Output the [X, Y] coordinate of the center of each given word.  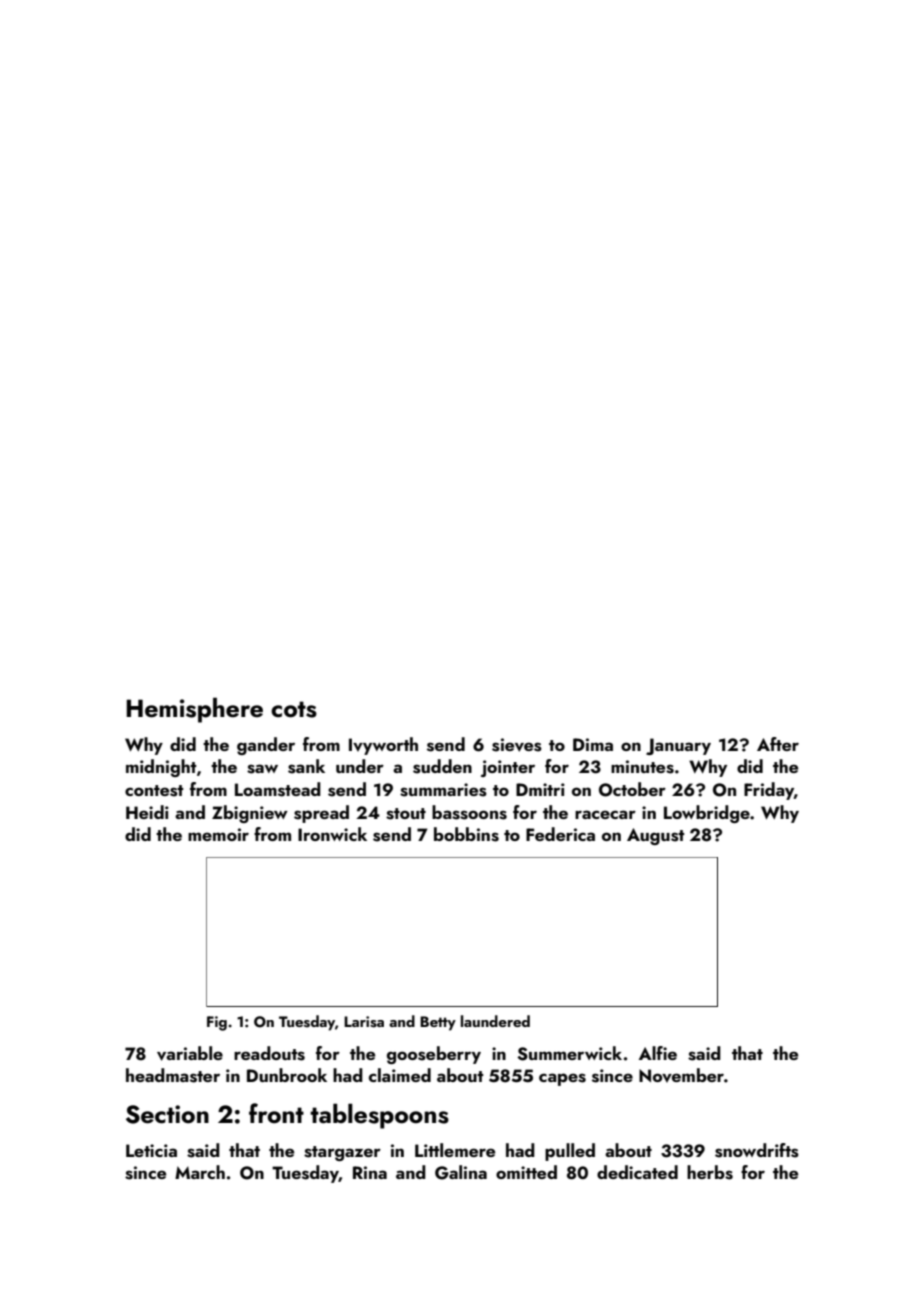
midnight [161, 768]
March [200, 1172]
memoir [218, 834]
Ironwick [332, 834]
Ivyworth [383, 746]
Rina [370, 1172]
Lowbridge [707, 814]
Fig [217, 1023]
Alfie [658, 1053]
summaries [443, 790]
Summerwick [569, 1053]
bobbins [466, 834]
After [778, 744]
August [656, 836]
